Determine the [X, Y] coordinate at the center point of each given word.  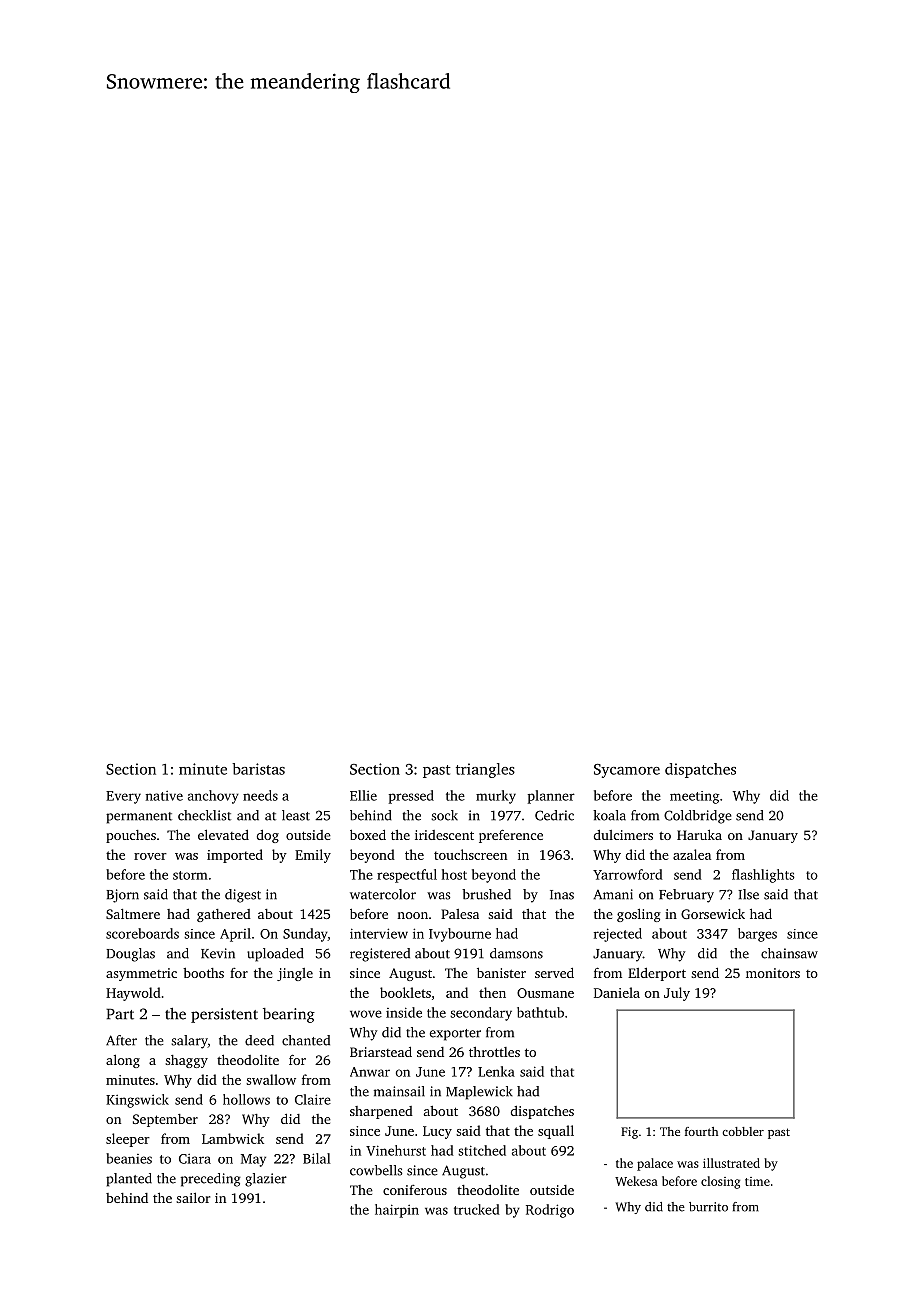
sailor [193, 1197]
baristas [258, 769]
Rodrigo [550, 1211]
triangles [485, 770]
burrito [708, 1207]
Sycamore [627, 771]
